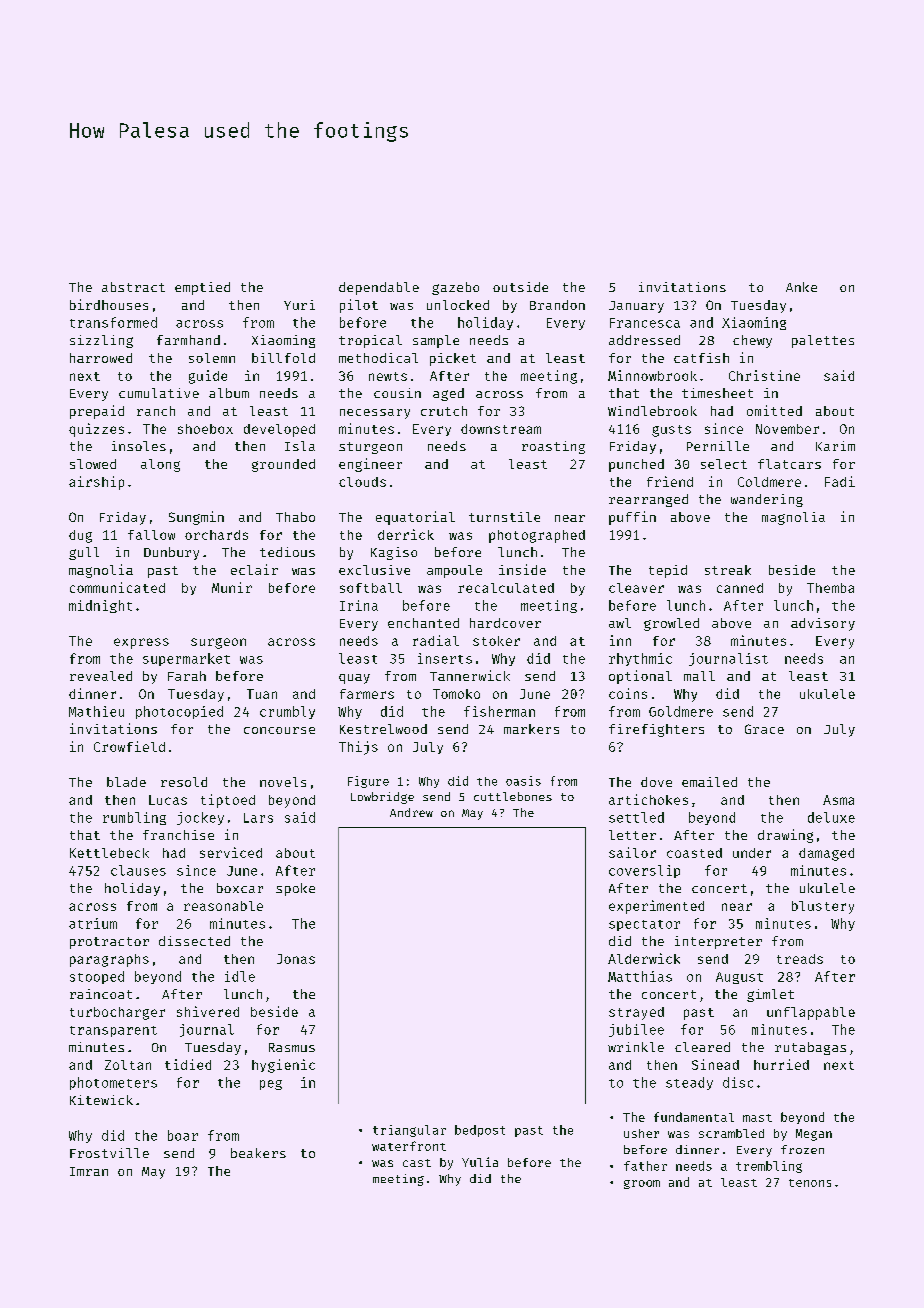  I want to click on idle, so click(240, 976).
